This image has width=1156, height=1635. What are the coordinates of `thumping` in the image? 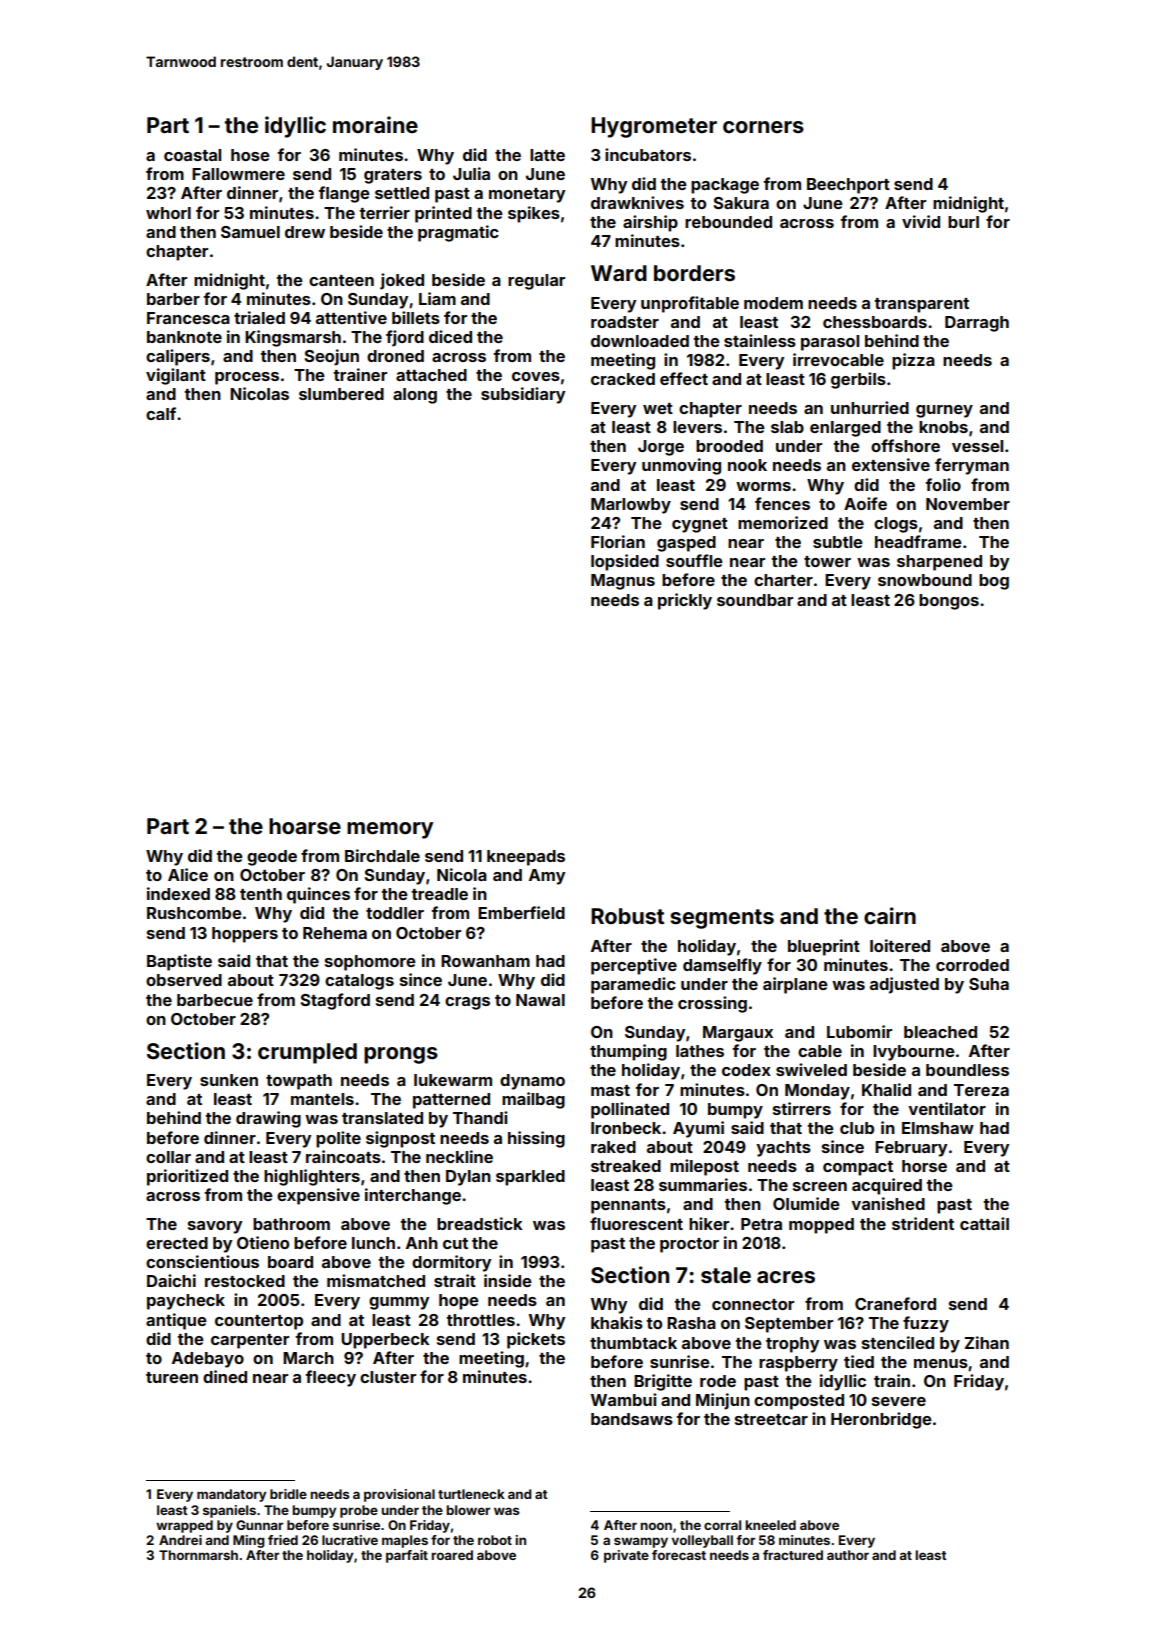 It's located at (628, 1052).
